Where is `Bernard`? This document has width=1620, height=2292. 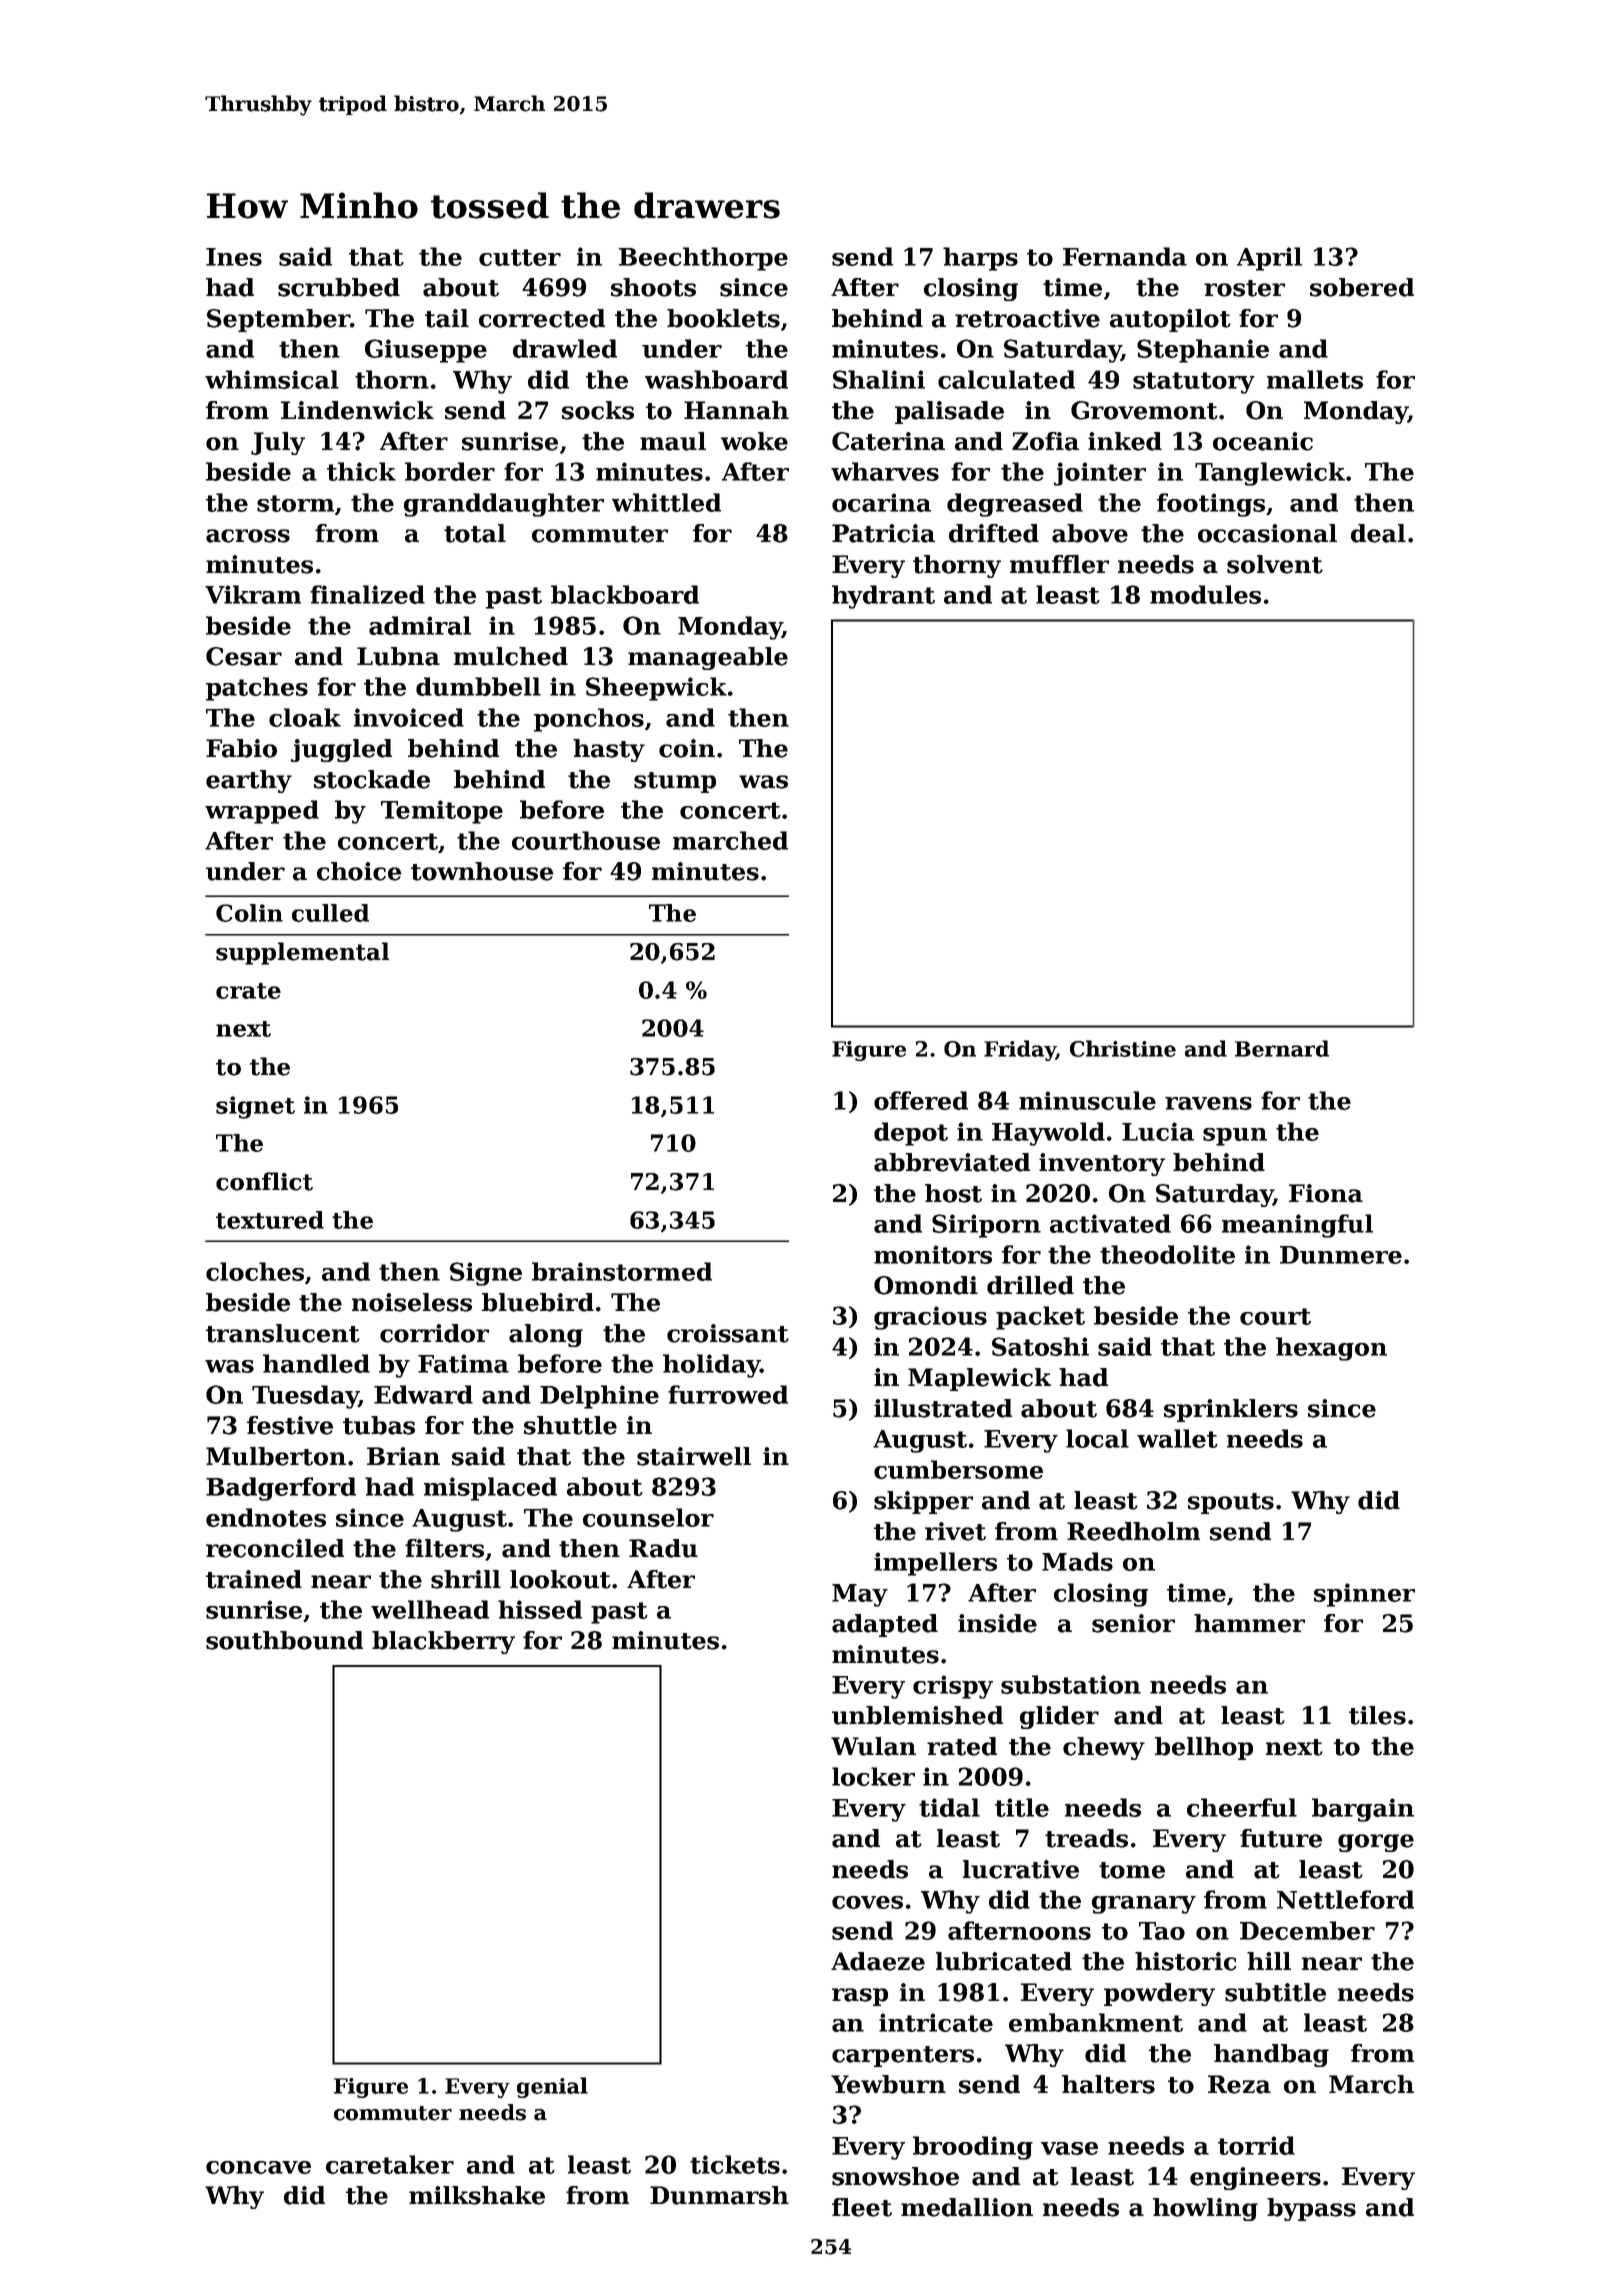 Bernard is located at coordinates (1282, 1048).
